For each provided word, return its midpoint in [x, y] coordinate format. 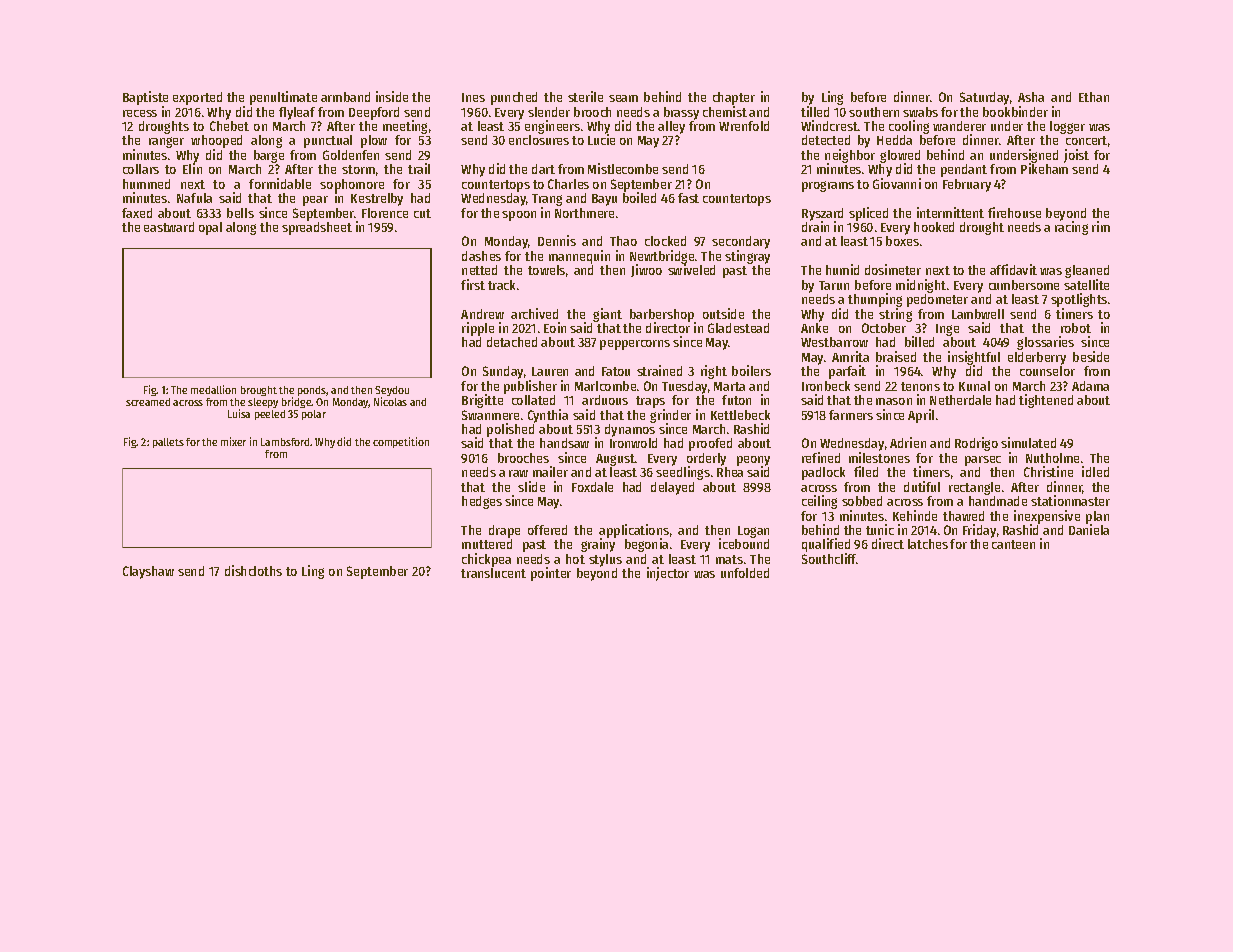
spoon [519, 216]
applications [634, 531]
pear [315, 201]
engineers [552, 127]
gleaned [1087, 271]
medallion [213, 389]
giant [607, 315]
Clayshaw [148, 572]
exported [197, 98]
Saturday [984, 98]
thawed [963, 516]
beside [1091, 356]
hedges [482, 502]
